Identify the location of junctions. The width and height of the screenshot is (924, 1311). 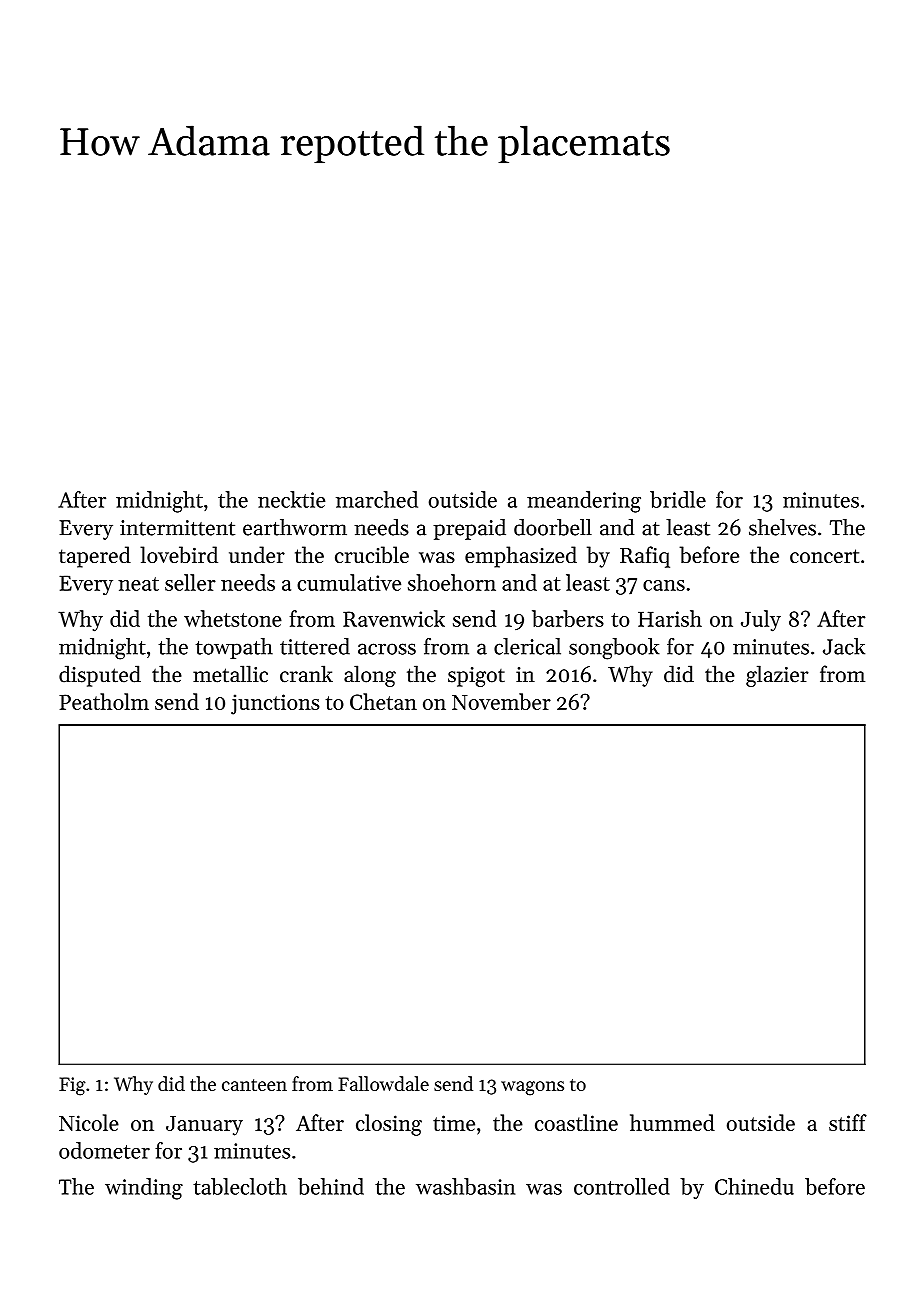
(275, 704).
